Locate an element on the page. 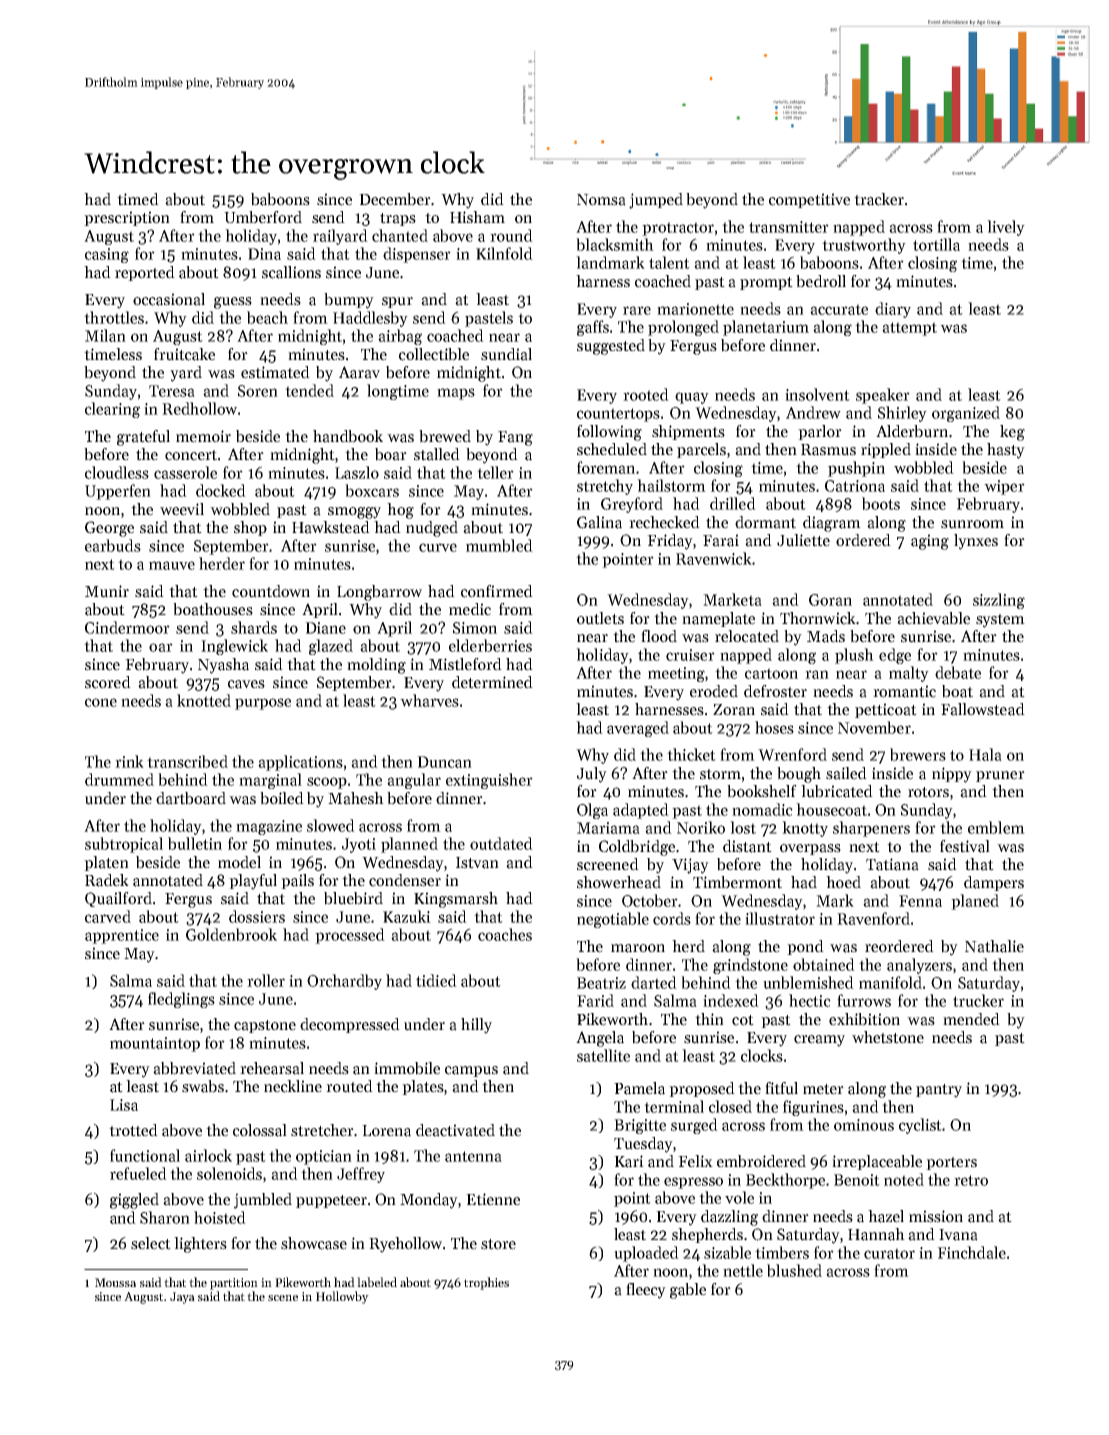 The image size is (1109, 1435). stretchy is located at coordinates (605, 487).
